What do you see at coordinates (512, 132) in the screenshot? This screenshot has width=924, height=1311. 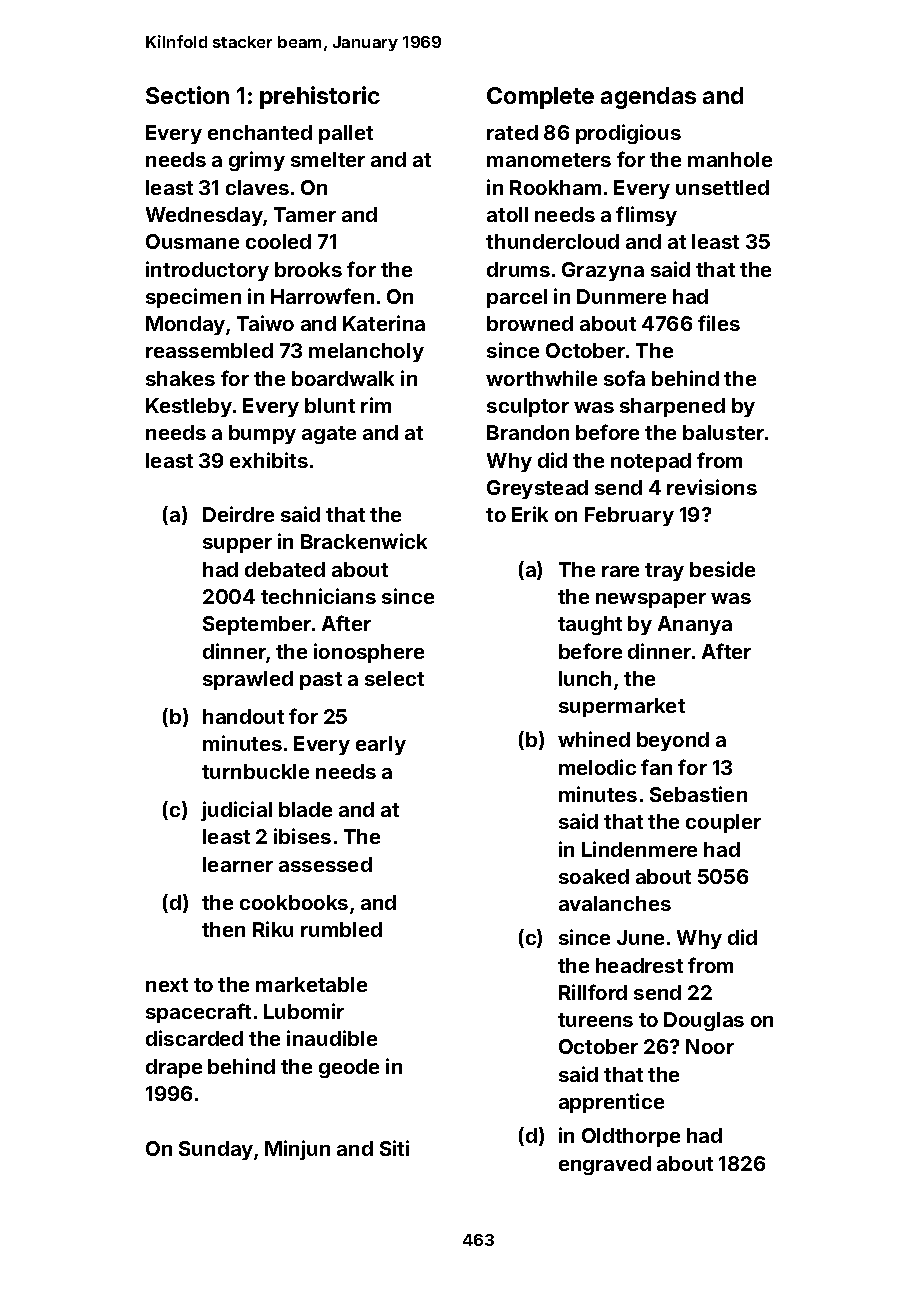 I see `rated` at bounding box center [512, 132].
